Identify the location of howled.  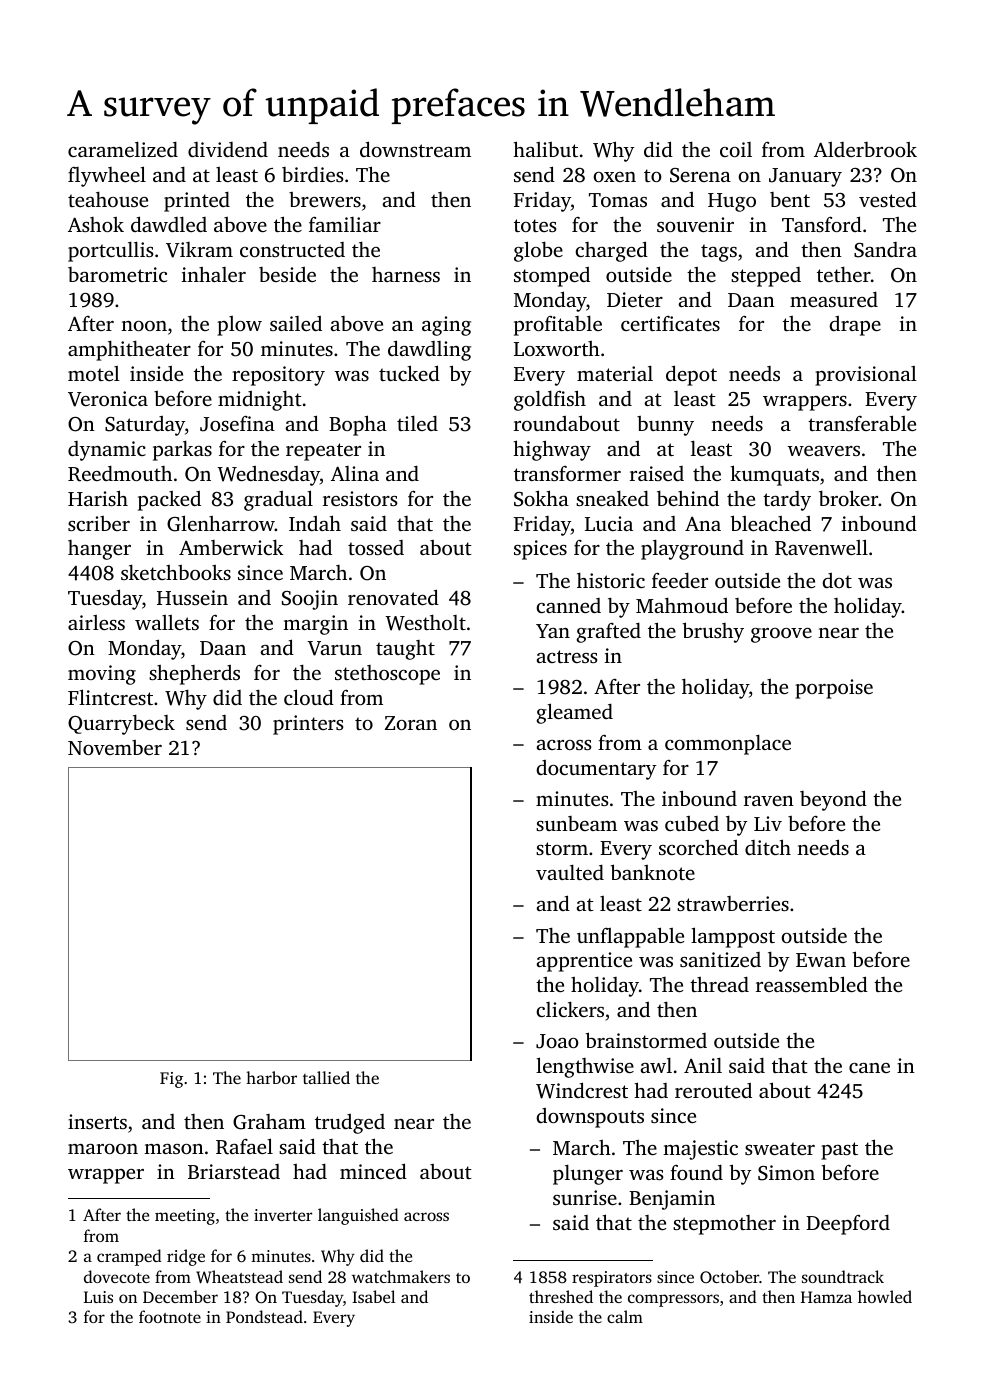
(885, 1296).
